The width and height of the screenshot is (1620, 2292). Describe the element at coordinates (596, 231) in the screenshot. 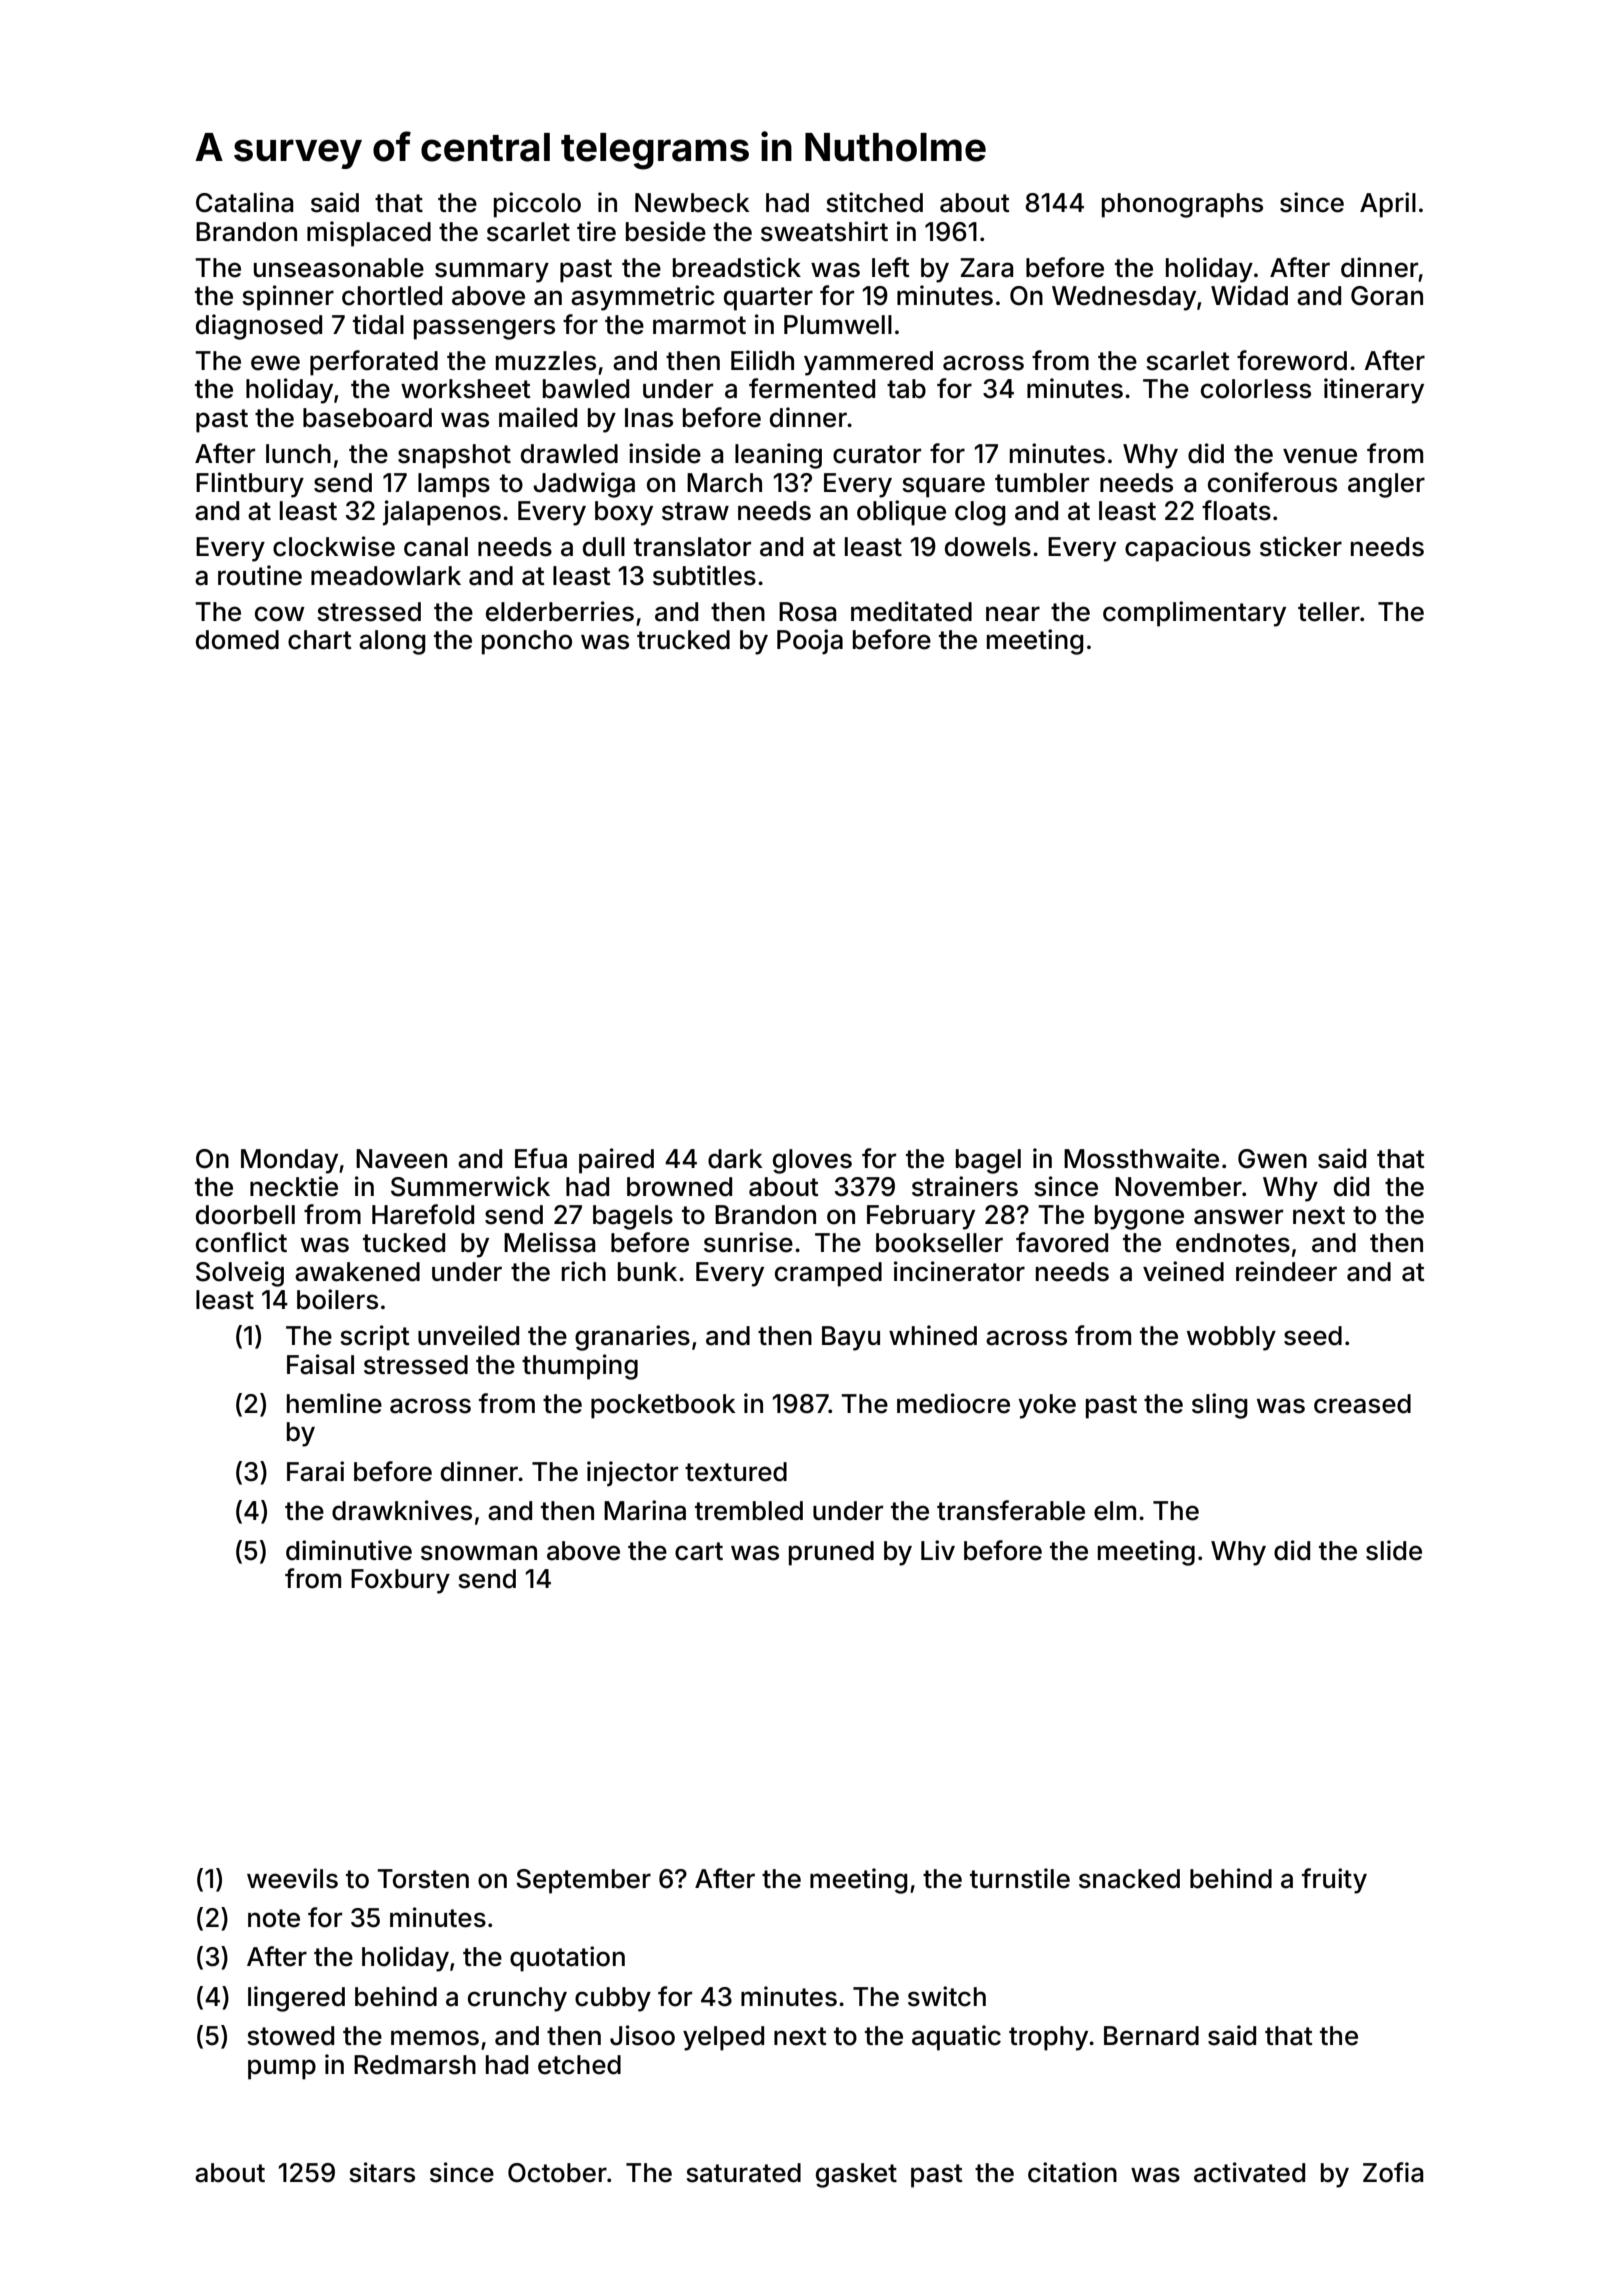

I see `tire` at that location.
